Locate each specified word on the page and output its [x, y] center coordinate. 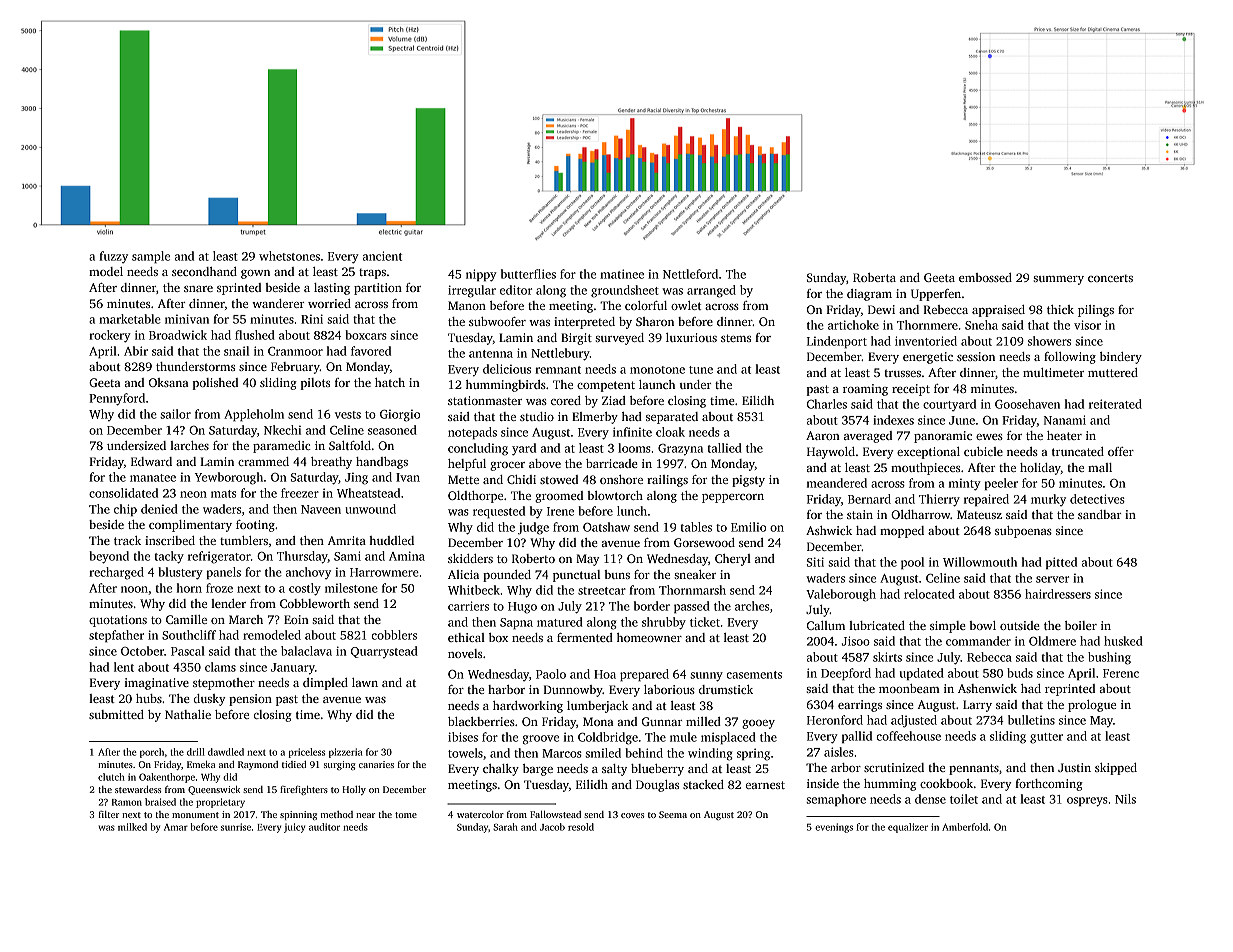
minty [965, 485]
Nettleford [690, 274]
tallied [725, 448]
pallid [857, 737]
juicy [294, 828]
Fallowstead [555, 814]
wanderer [278, 303]
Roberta [874, 277]
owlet [686, 305]
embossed [985, 277]
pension [250, 700]
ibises [463, 737]
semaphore [836, 800]
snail [236, 351]
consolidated [123, 493]
